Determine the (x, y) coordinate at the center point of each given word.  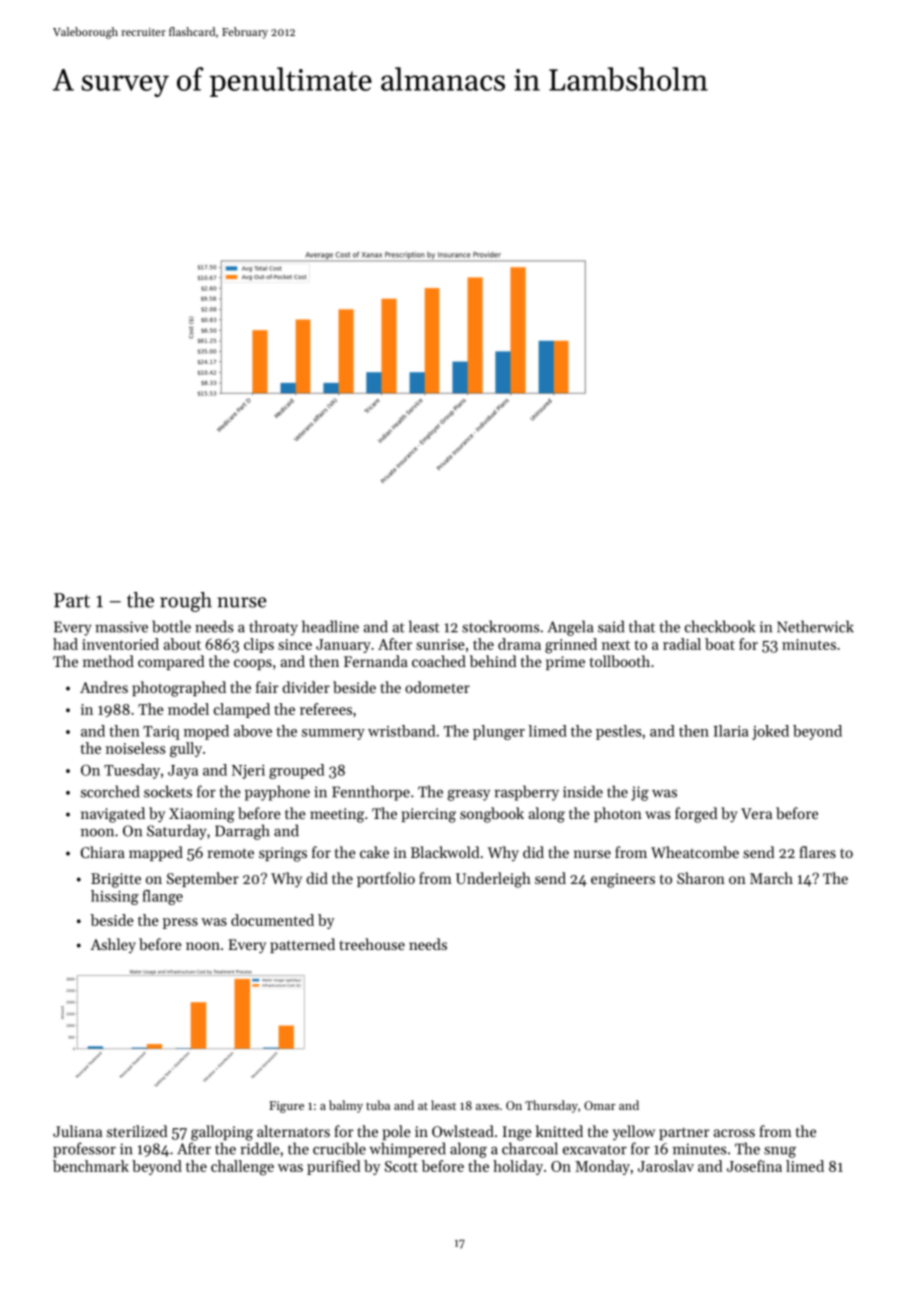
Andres (104, 687)
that (642, 626)
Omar (600, 1105)
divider (306, 687)
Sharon (701, 878)
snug (780, 1152)
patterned (302, 945)
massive (121, 627)
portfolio (386, 879)
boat (720, 644)
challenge (242, 1168)
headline (330, 626)
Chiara (103, 852)
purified (334, 1167)
